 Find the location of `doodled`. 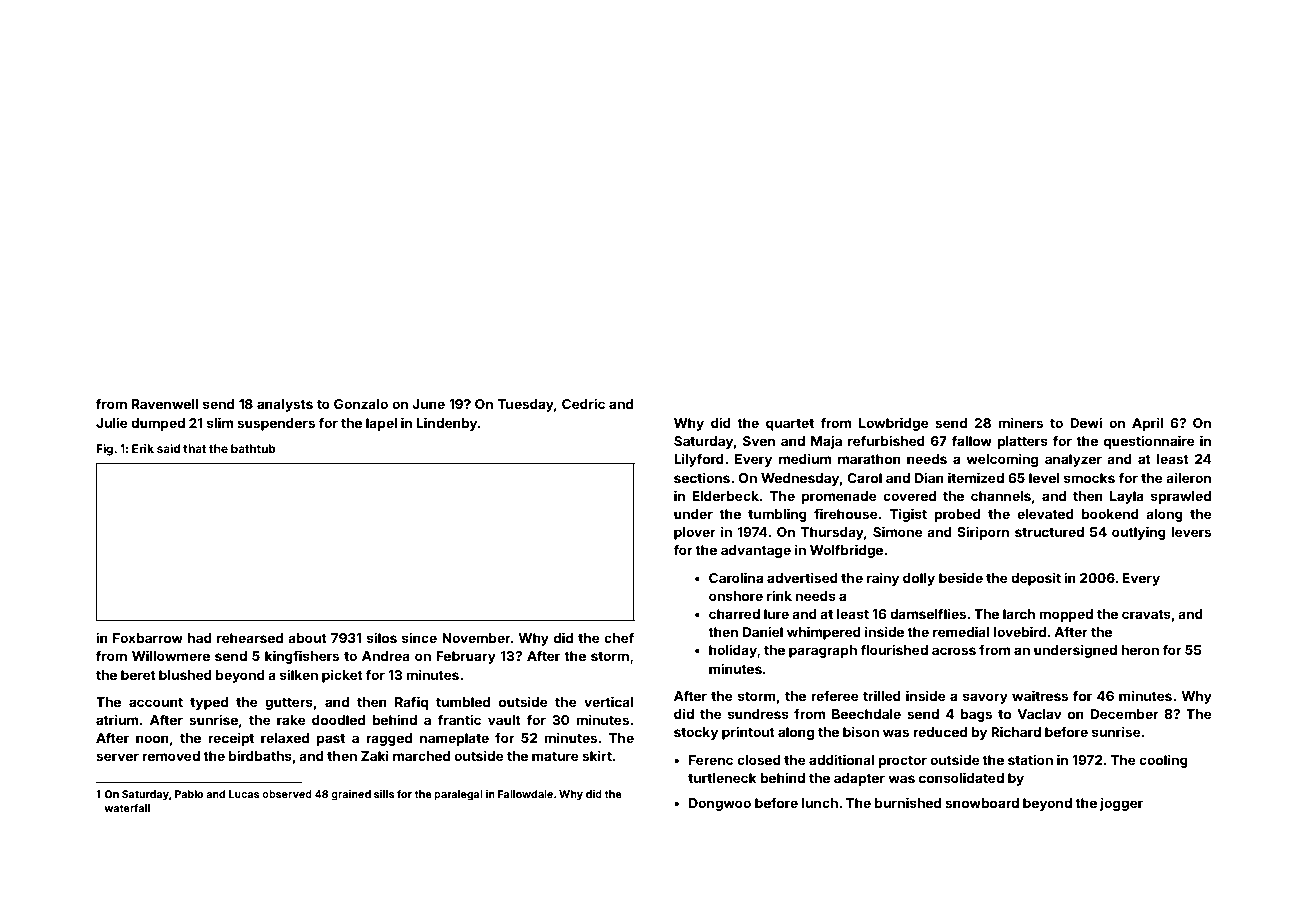

doodled is located at coordinates (338, 720).
